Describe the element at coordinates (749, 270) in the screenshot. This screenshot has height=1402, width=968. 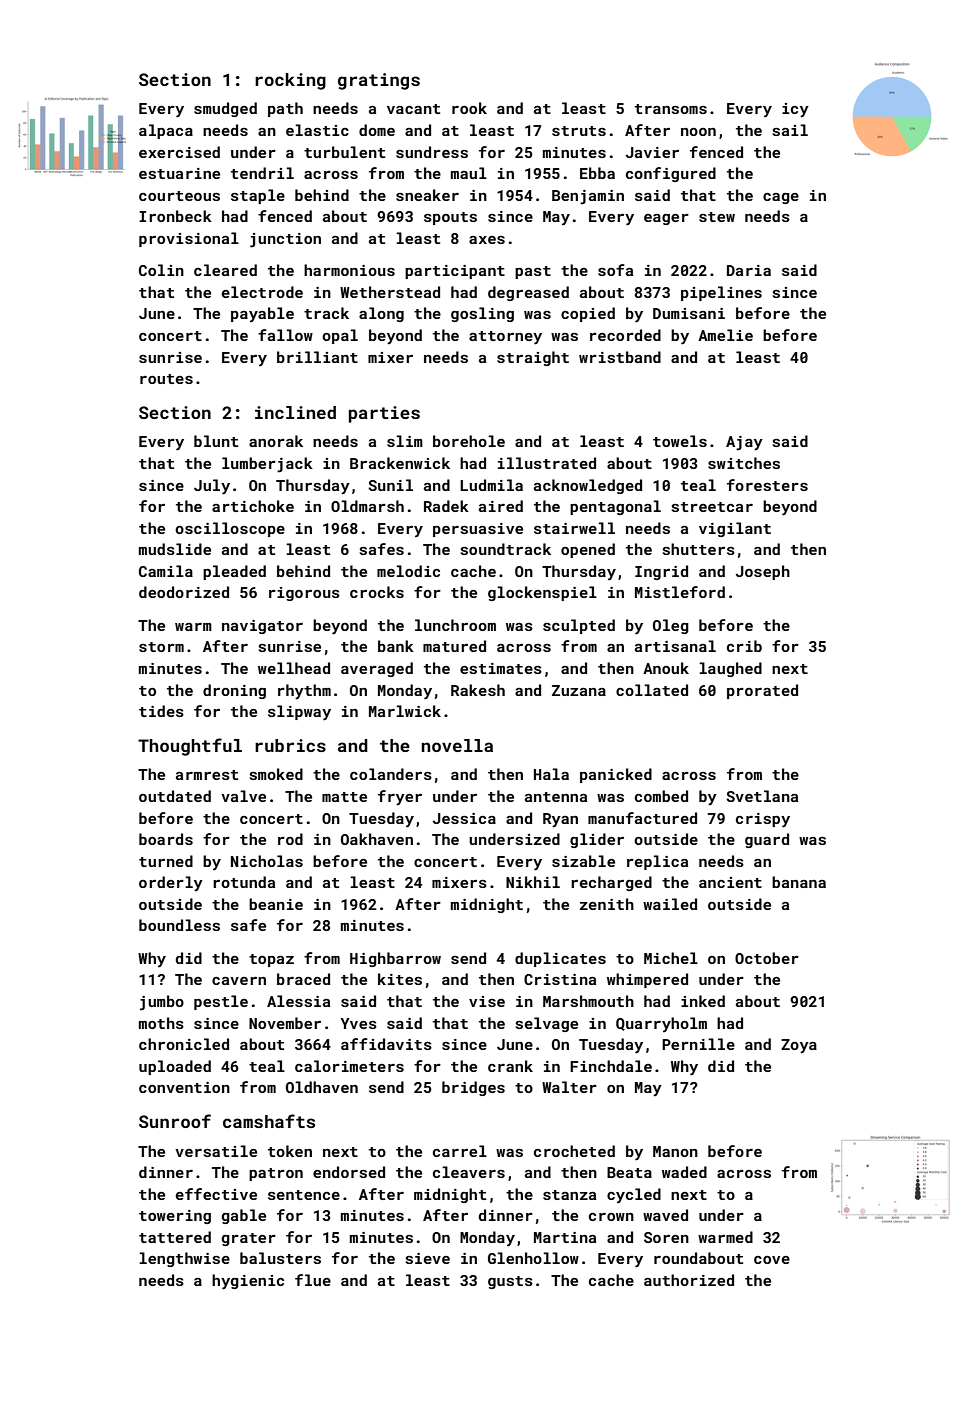
I see `Daria` at that location.
